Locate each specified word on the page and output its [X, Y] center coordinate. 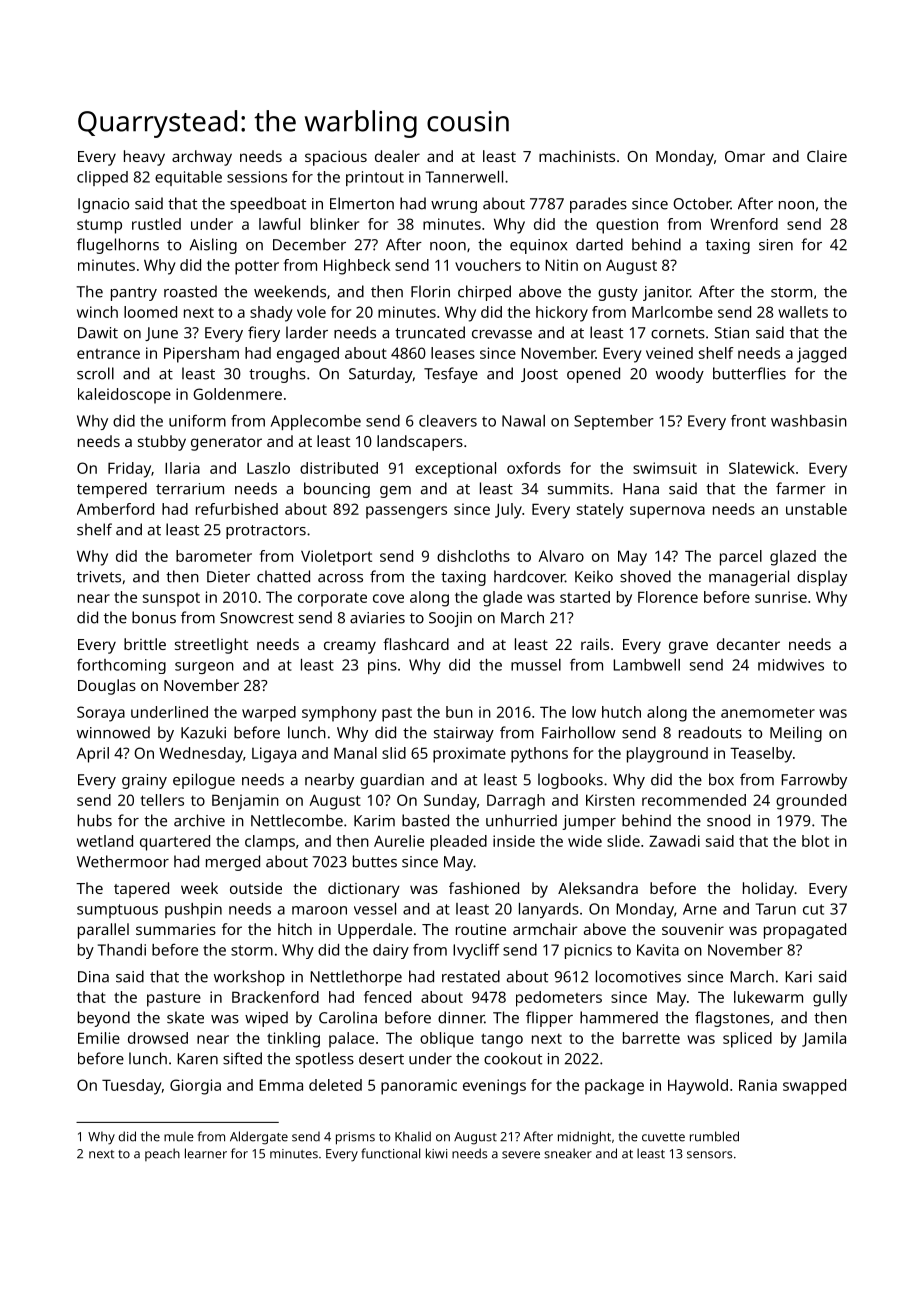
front [748, 421]
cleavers [448, 421]
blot [815, 841]
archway [202, 158]
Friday [129, 470]
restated [471, 976]
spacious [336, 158]
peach [162, 1154]
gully [830, 999]
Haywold [698, 1087]
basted [425, 820]
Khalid [413, 1136]
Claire [827, 156]
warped [269, 714]
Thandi [122, 950]
